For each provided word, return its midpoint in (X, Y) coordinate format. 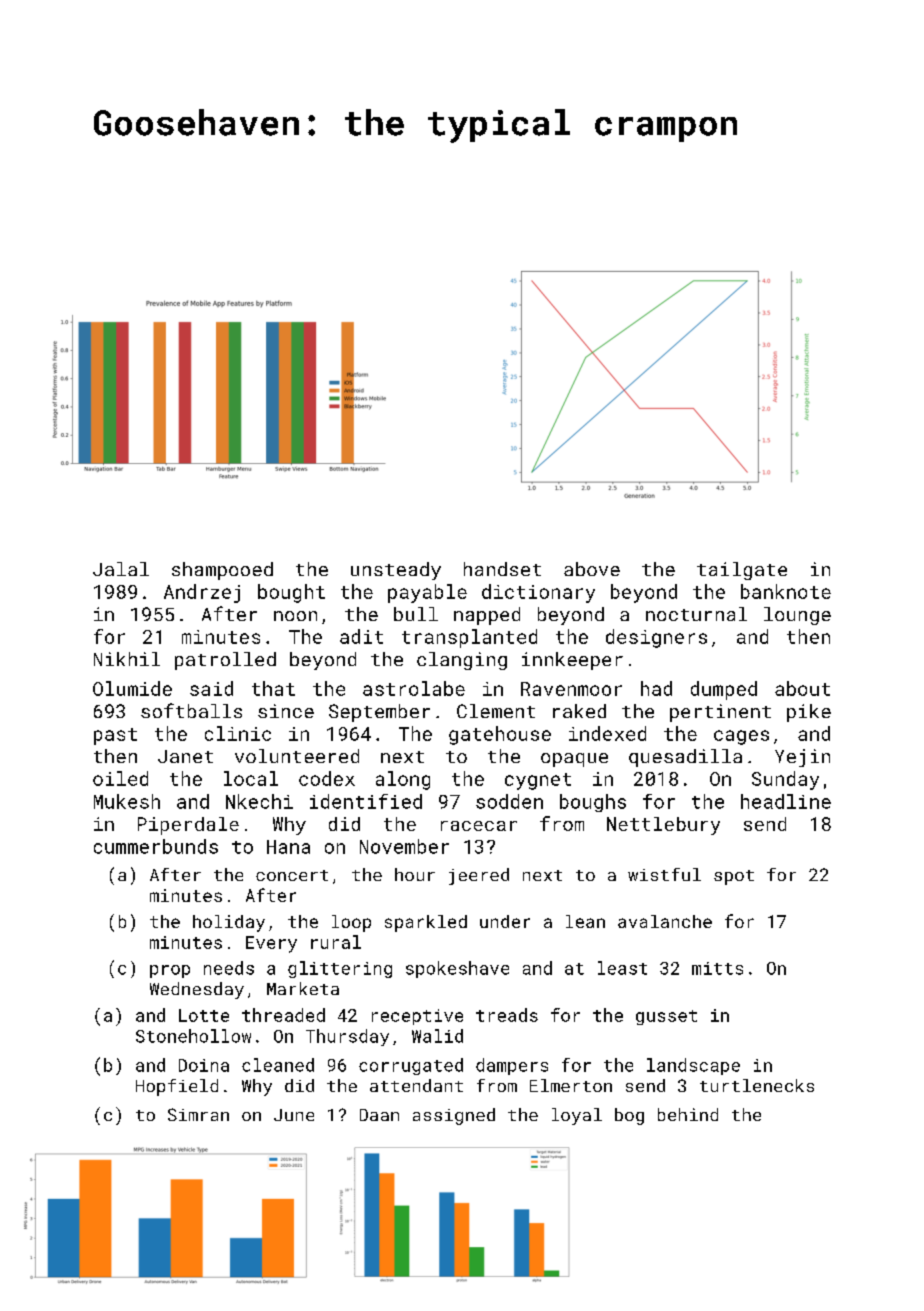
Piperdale (188, 826)
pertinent (720, 713)
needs (229, 968)
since (286, 711)
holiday (229, 923)
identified (366, 801)
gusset (666, 1017)
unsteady (396, 571)
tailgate (742, 571)
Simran (198, 1114)
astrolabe (414, 688)
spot (734, 877)
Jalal (121, 569)
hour (415, 874)
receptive (417, 1017)
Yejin (802, 758)
